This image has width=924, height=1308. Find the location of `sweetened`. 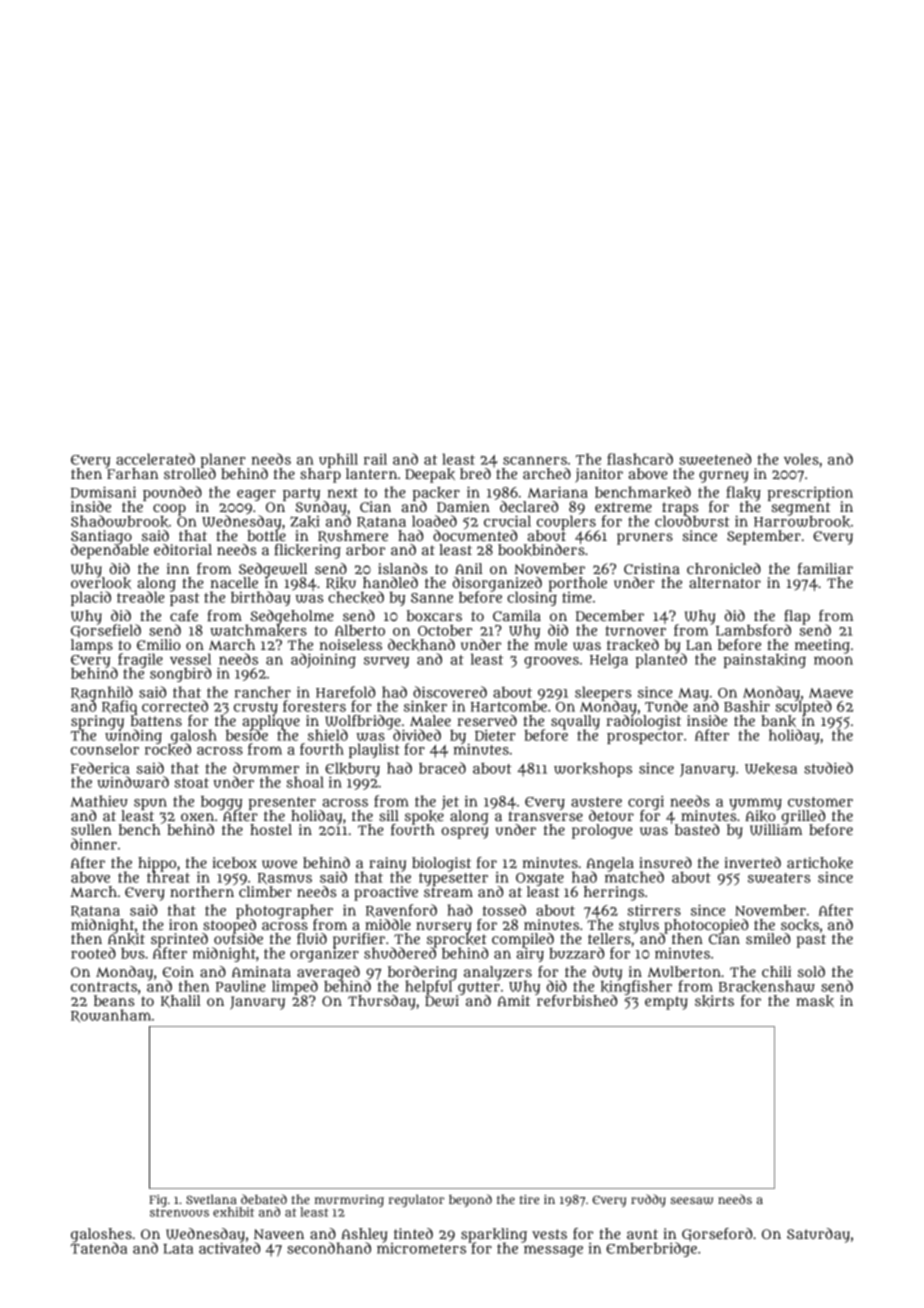

sweetened is located at coordinates (715, 459).
